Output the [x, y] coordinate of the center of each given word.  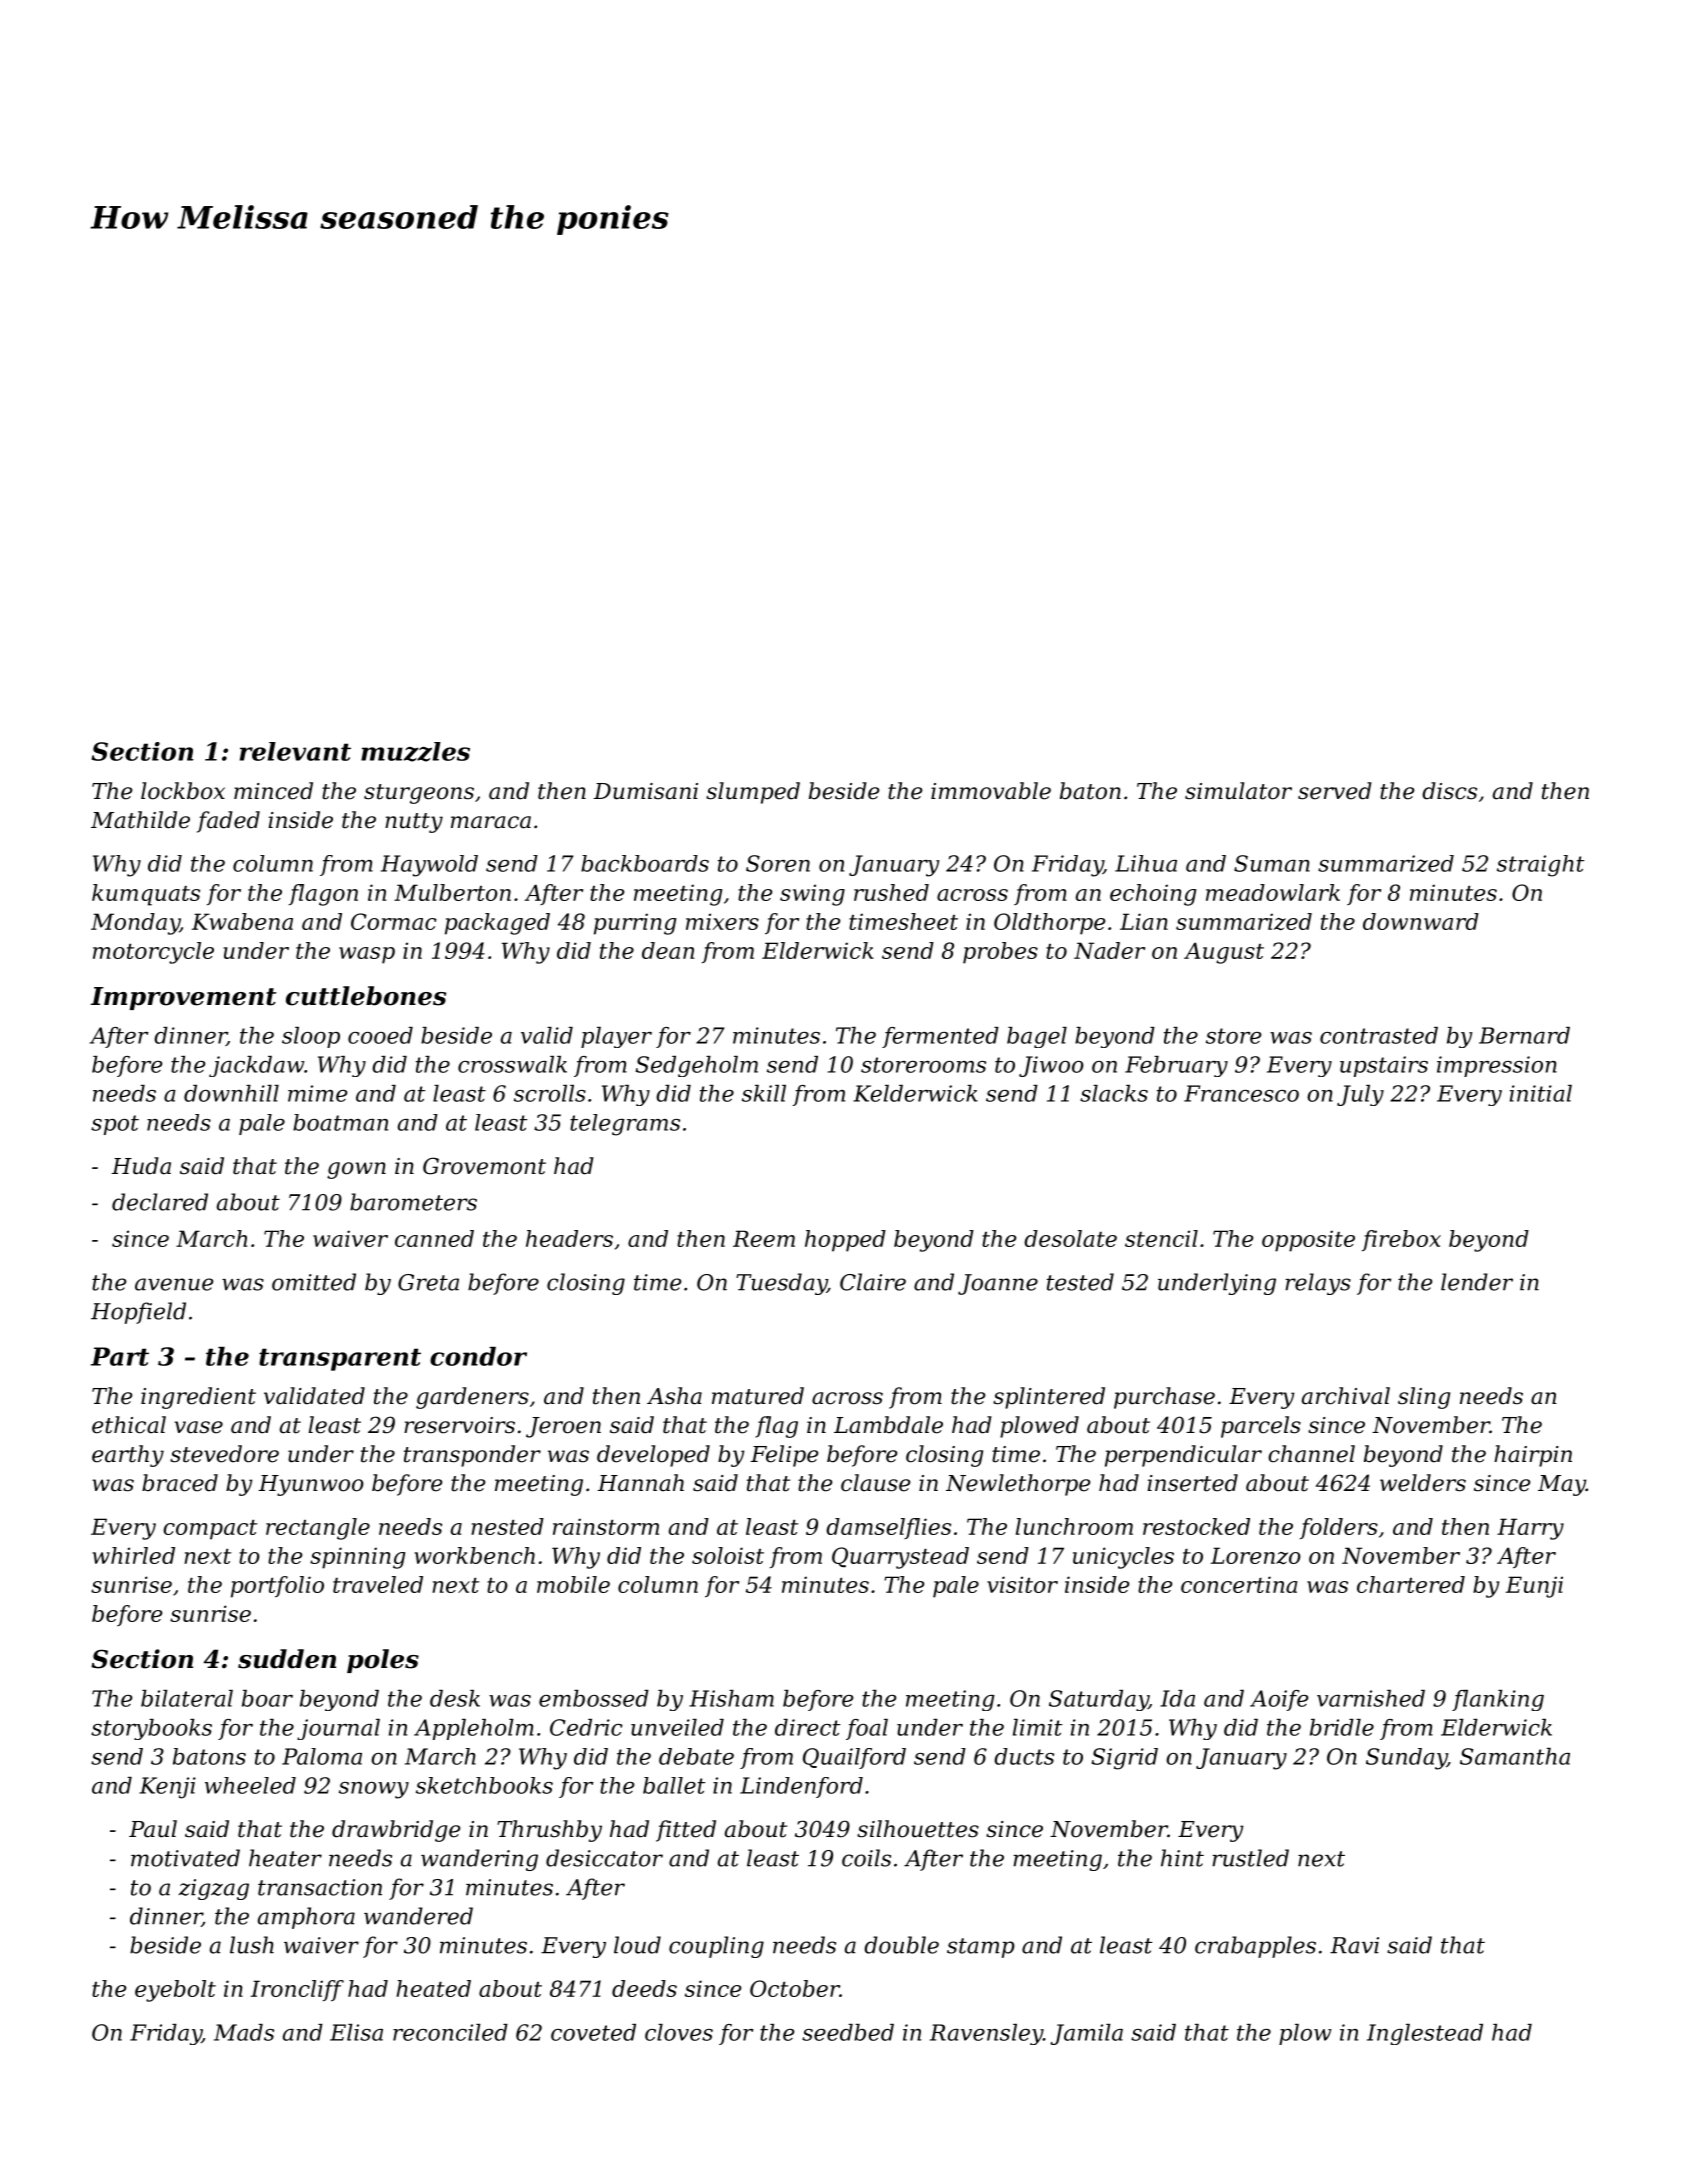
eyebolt [175, 1991]
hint [1182, 1858]
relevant [295, 751]
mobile [573, 1584]
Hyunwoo [311, 1485]
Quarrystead [900, 1558]
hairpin [1533, 1456]
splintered [1049, 1398]
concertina [1239, 1584]
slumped [753, 793]
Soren [778, 863]
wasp [367, 955]
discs [1449, 791]
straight [1541, 866]
